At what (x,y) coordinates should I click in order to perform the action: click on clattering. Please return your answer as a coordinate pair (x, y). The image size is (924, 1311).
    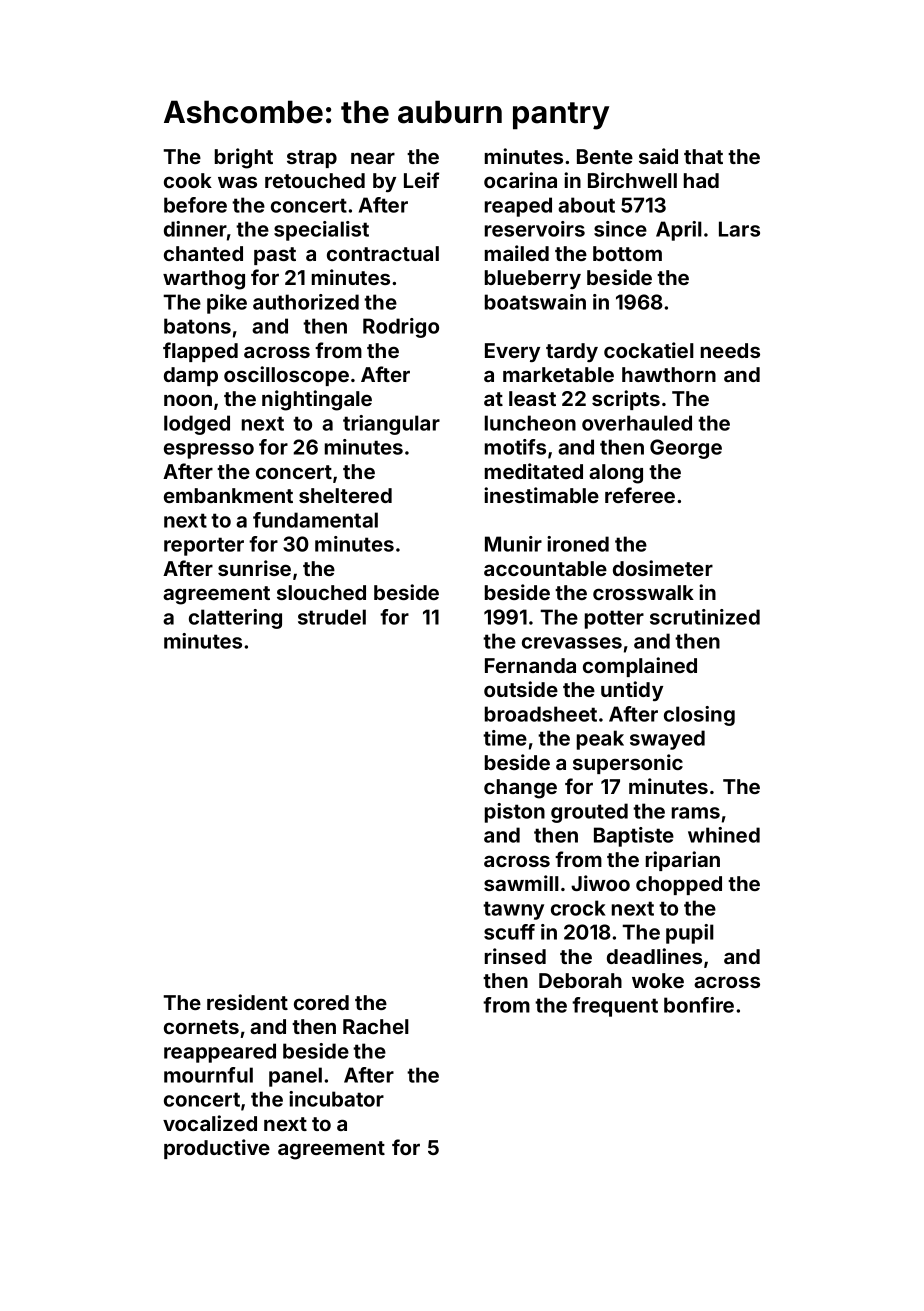
    Looking at the image, I should click on (235, 619).
